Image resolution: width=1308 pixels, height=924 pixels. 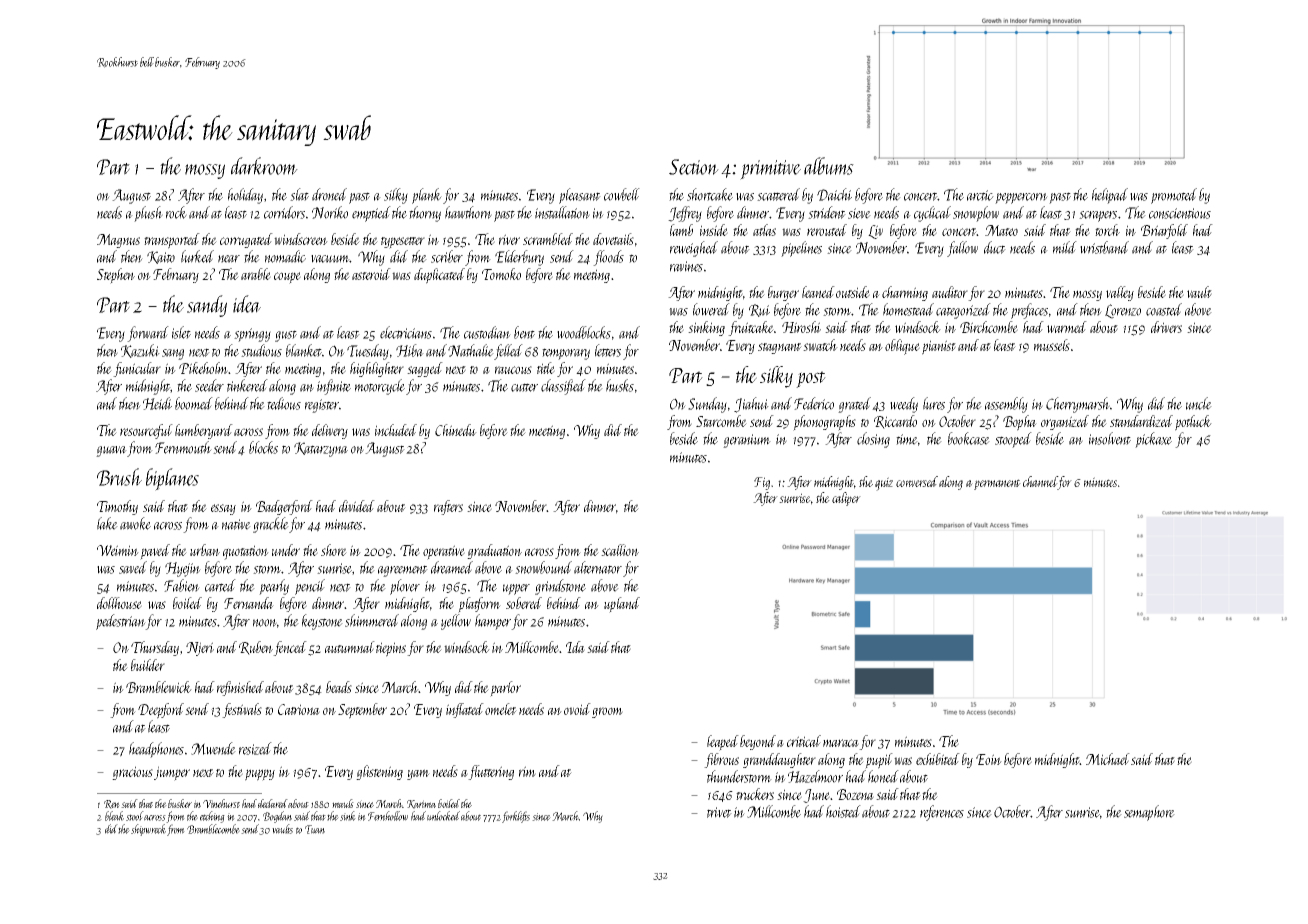 What do you see at coordinates (1164, 309) in the page?
I see `coasted` at bounding box center [1164, 309].
